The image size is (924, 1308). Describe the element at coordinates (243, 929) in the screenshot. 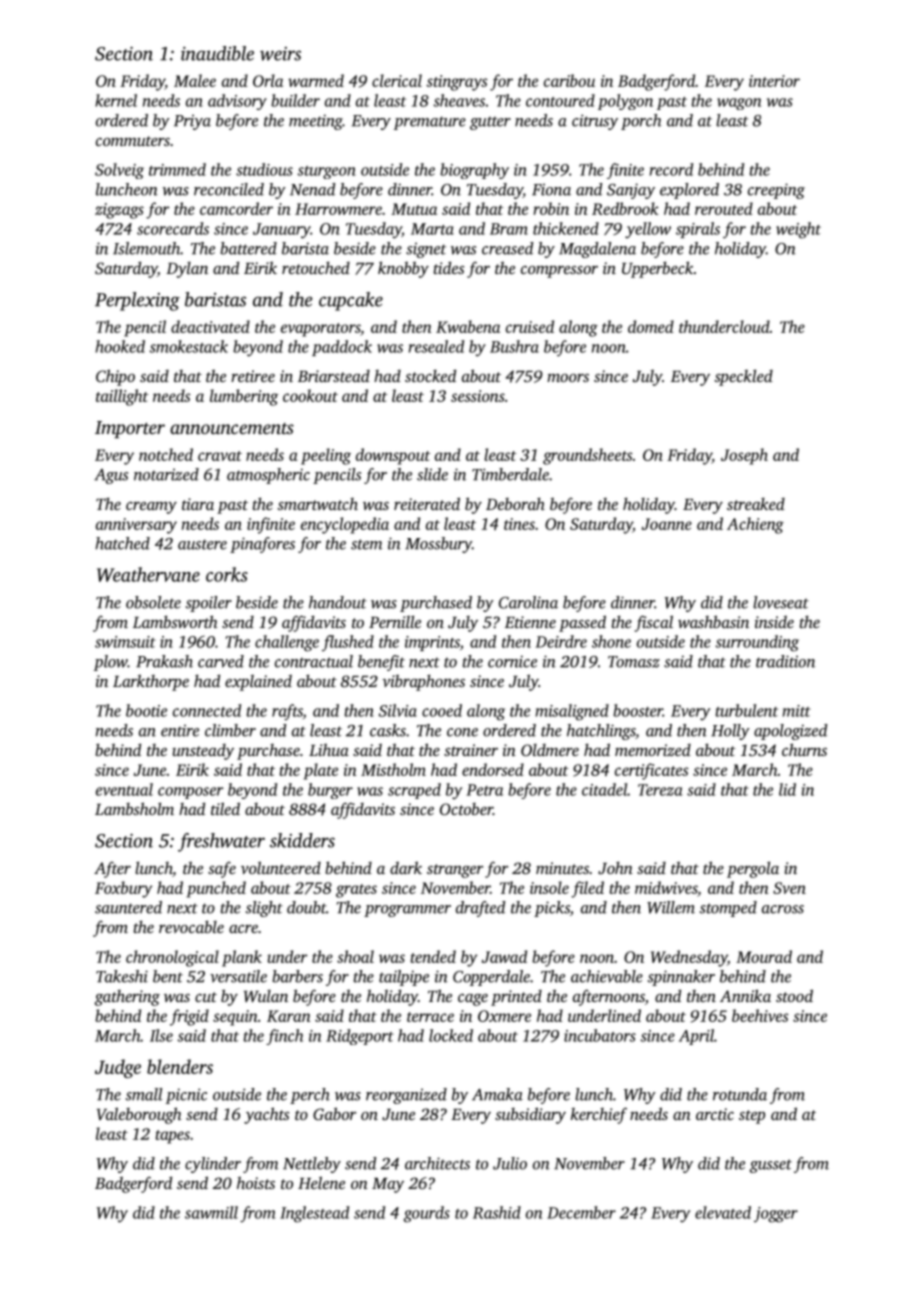

I see `acre` at that location.
